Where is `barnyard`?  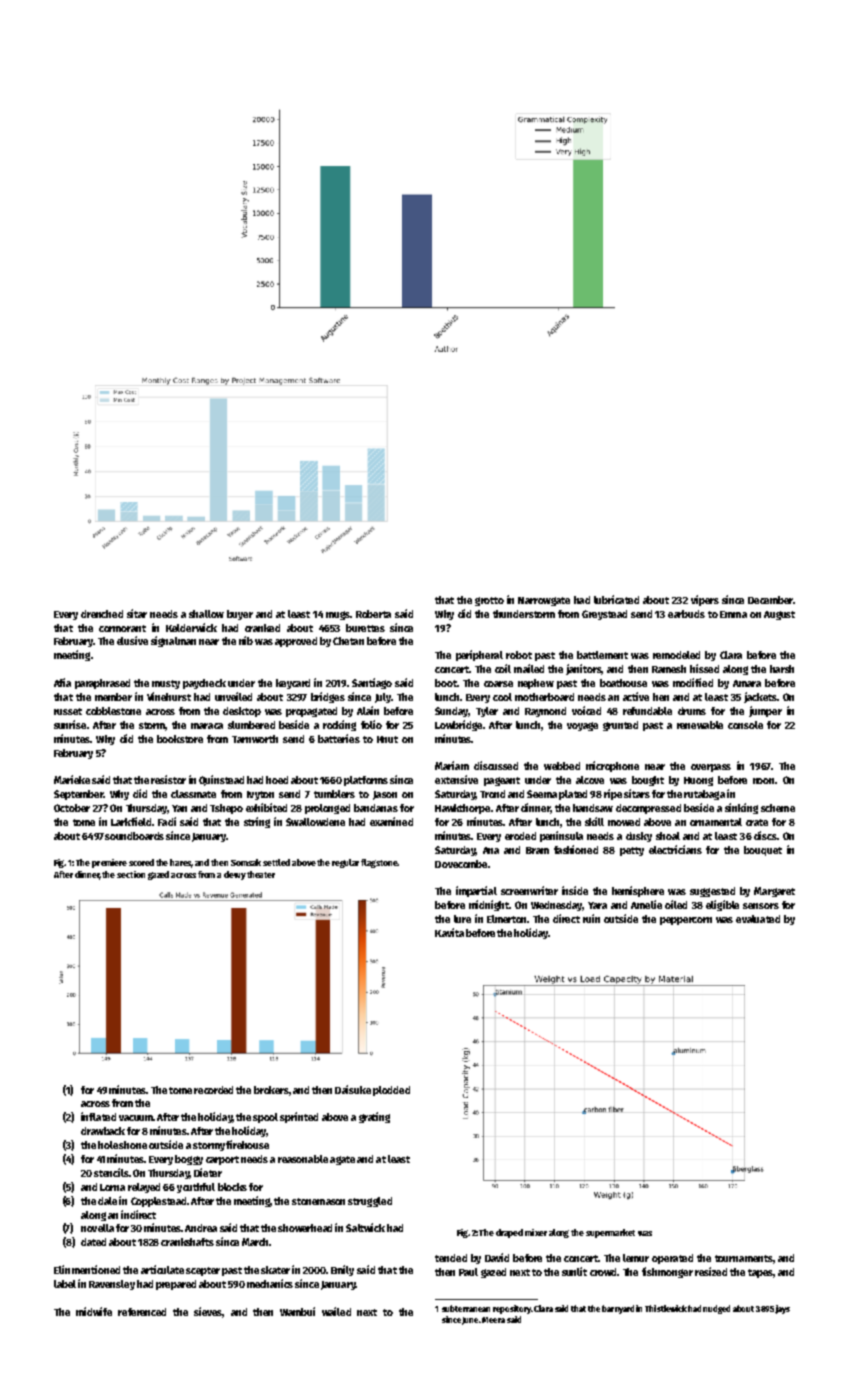
barnyard is located at coordinates (618, 1309).
